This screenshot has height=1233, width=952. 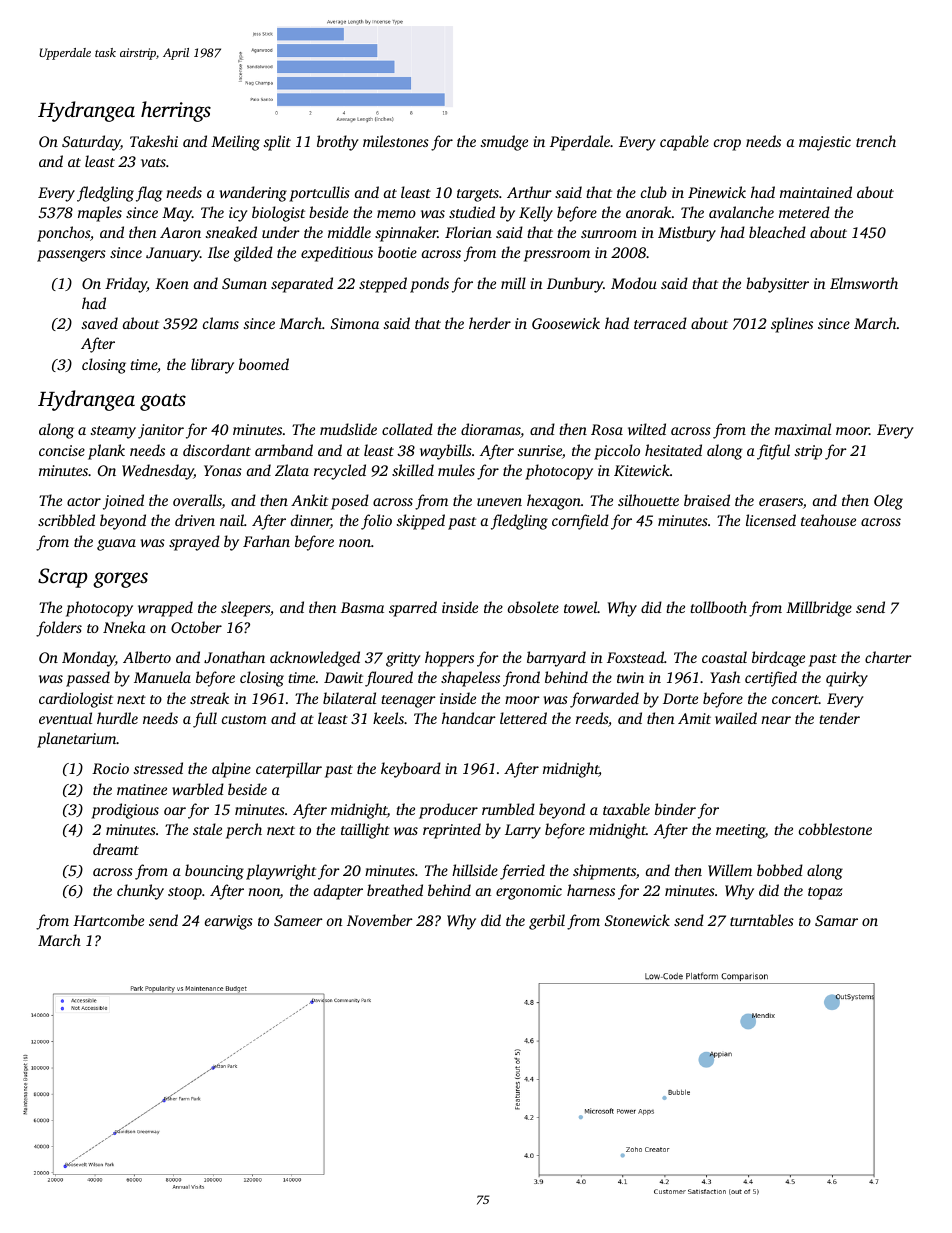 I want to click on discordant, so click(x=217, y=450).
